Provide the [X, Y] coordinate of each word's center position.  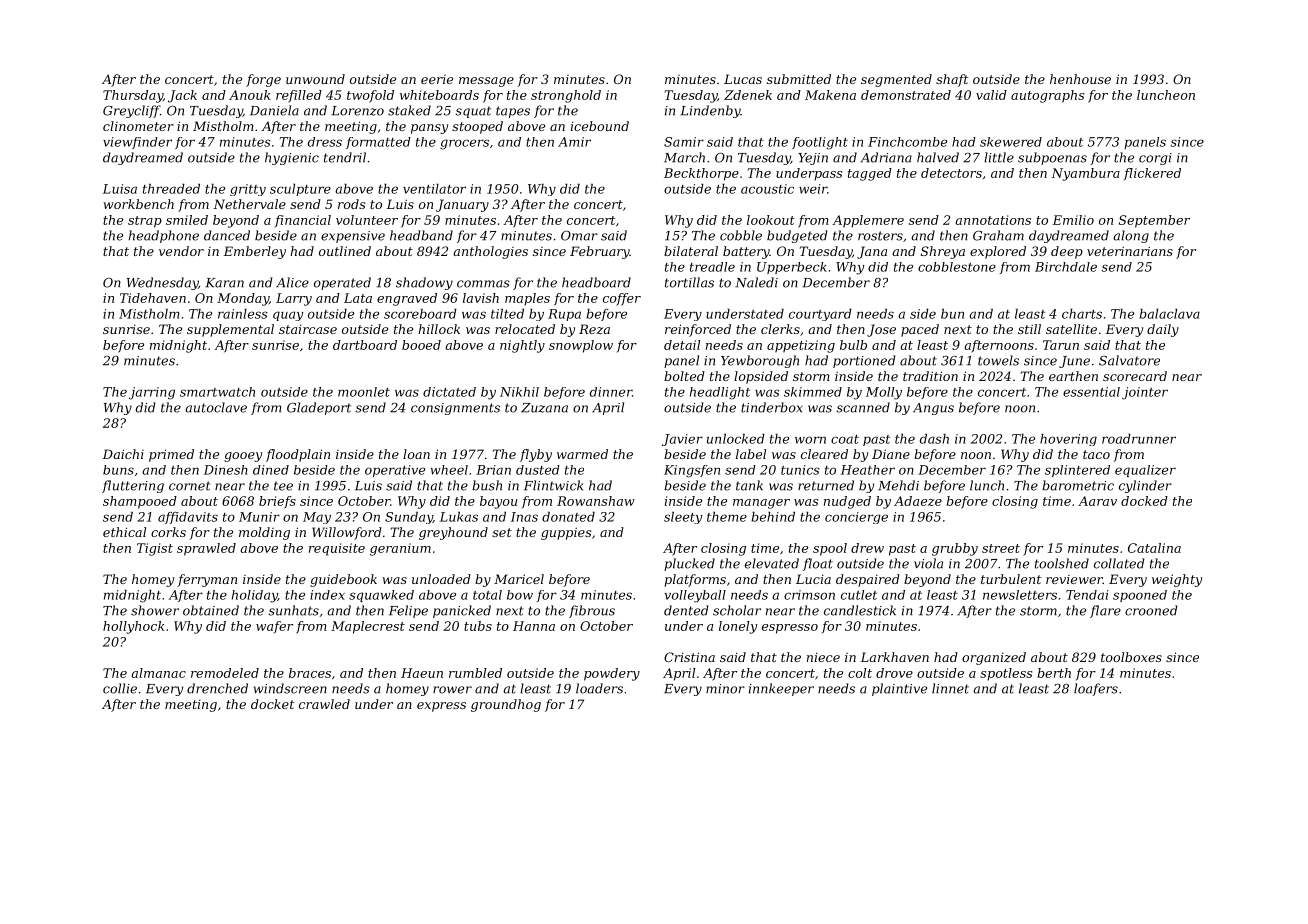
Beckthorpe [701, 174]
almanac [158, 673]
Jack [182, 96]
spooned [1140, 596]
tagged [870, 174]
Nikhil [519, 392]
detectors [951, 173]
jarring [152, 393]
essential [1091, 392]
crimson [809, 595]
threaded [171, 189]
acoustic [767, 189]
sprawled [206, 549]
